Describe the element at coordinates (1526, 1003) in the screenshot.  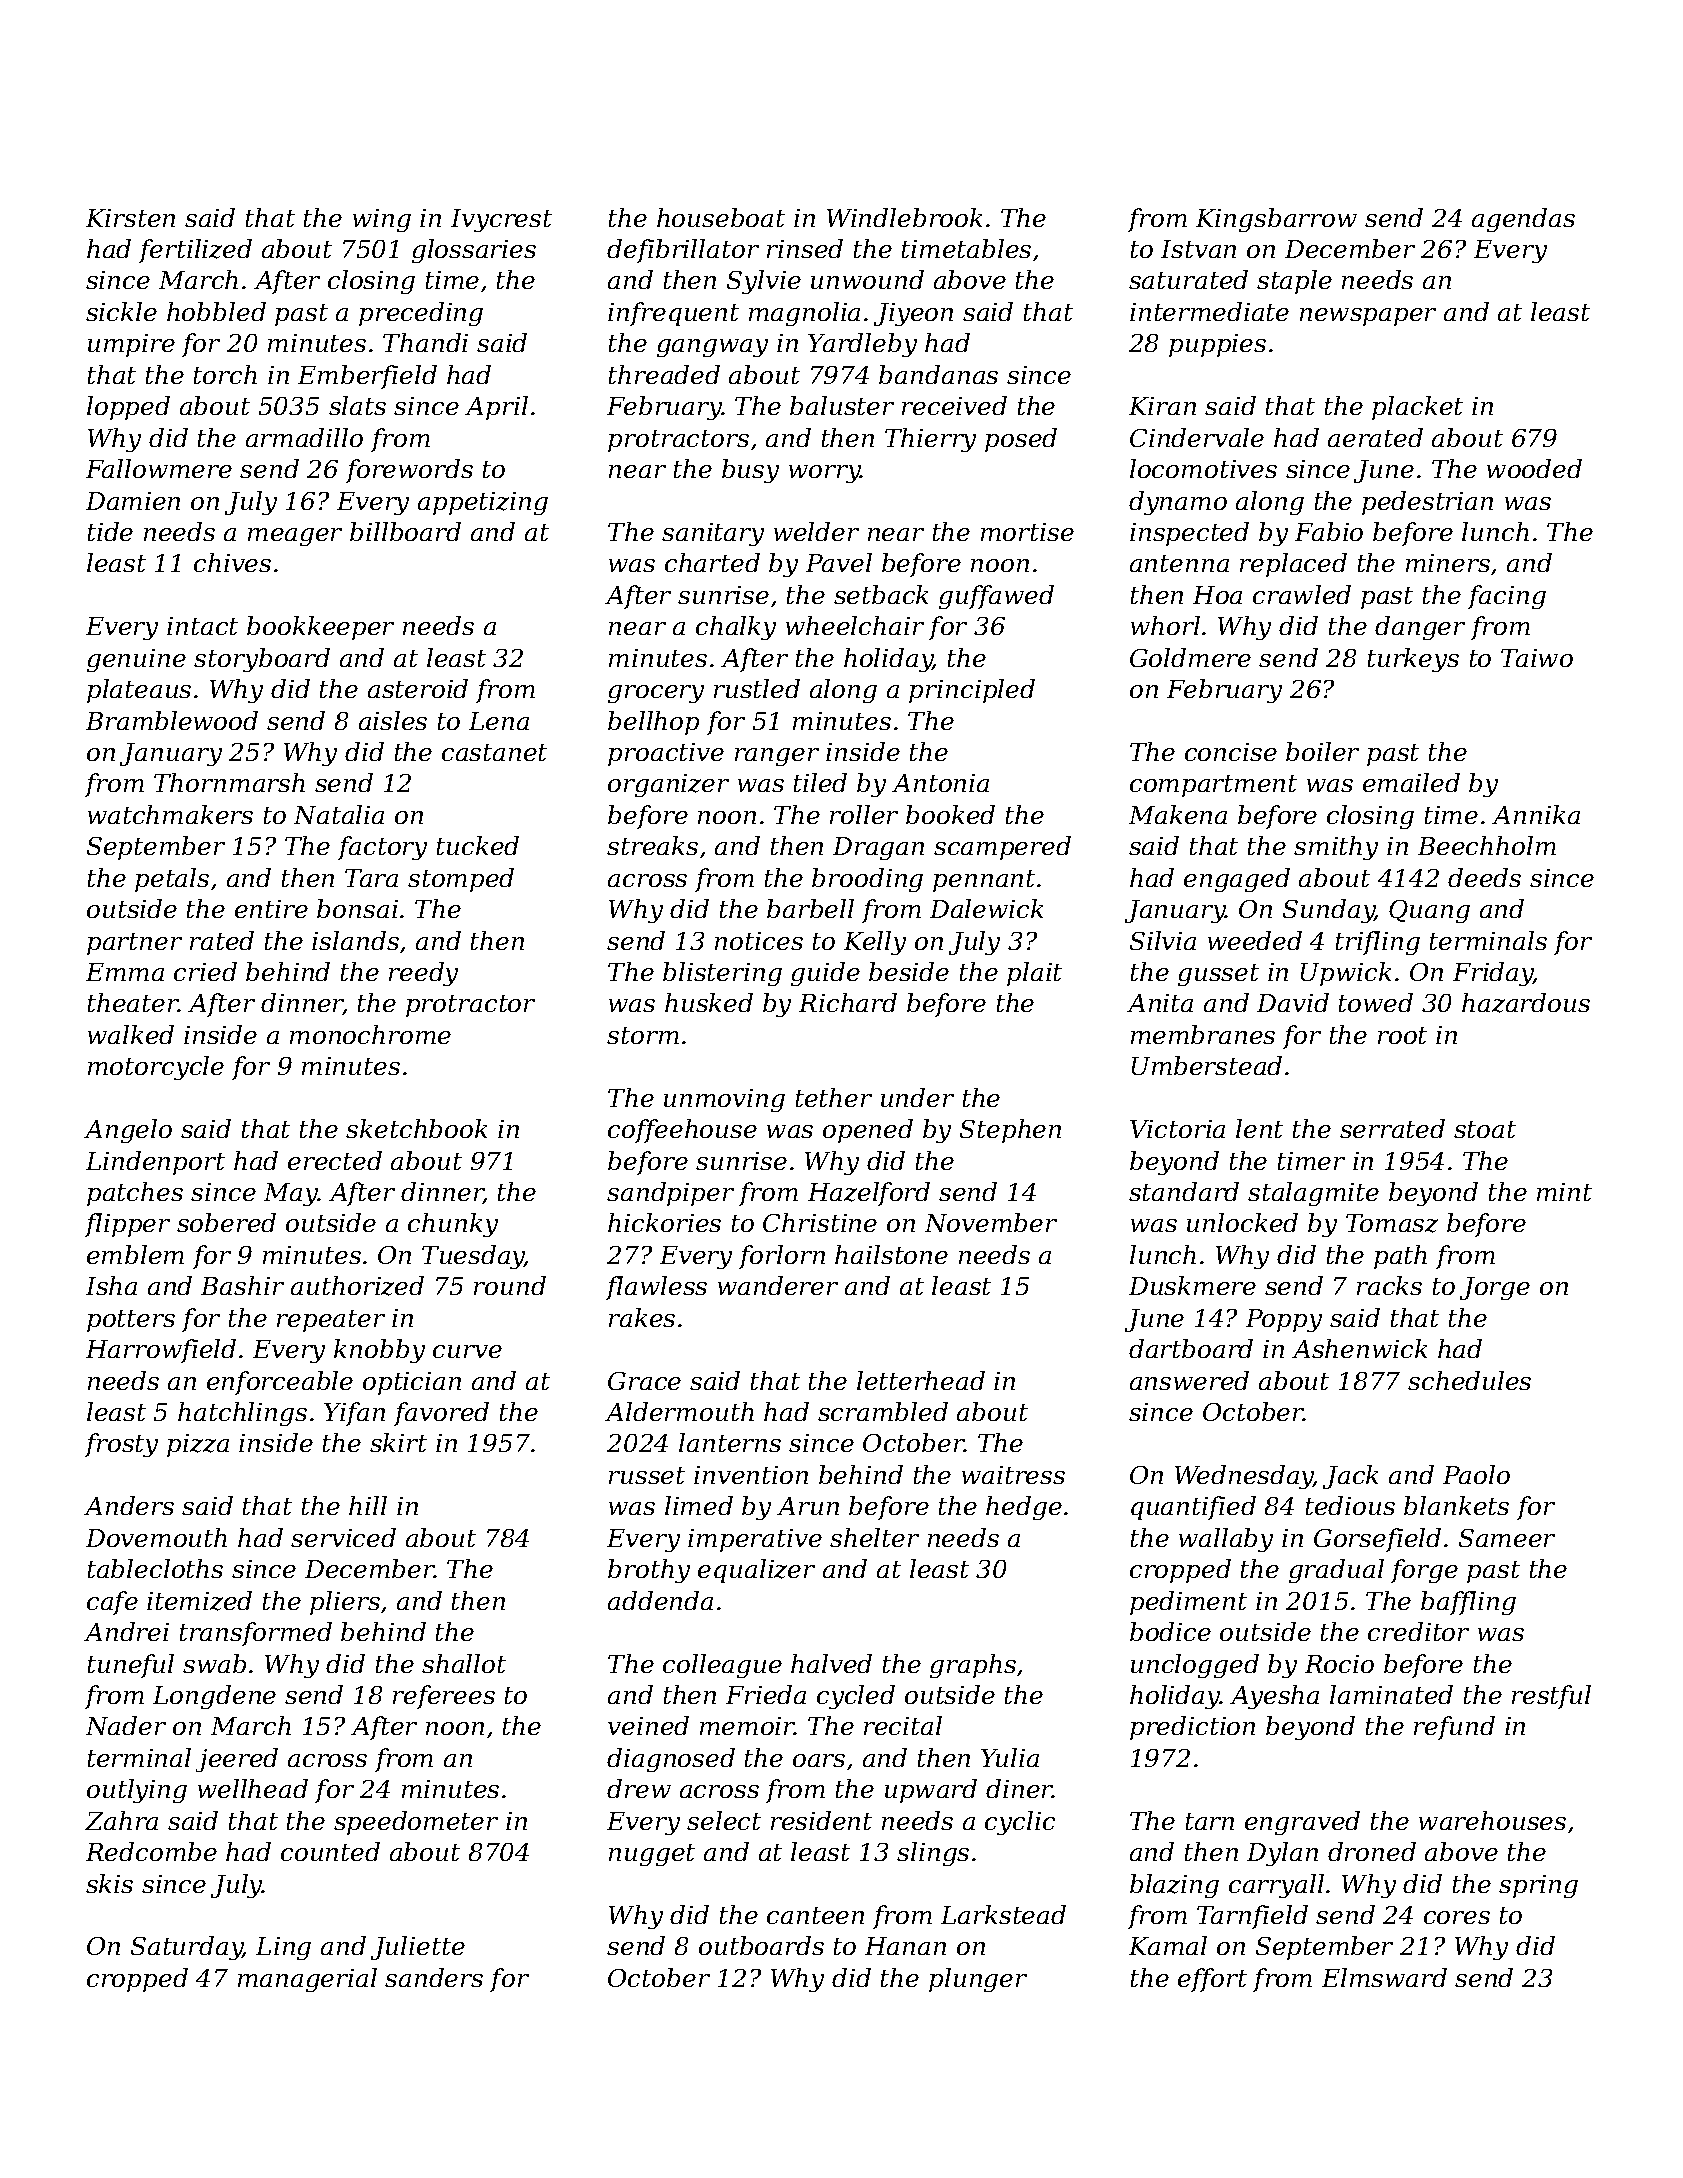
I see `hazardous` at that location.
